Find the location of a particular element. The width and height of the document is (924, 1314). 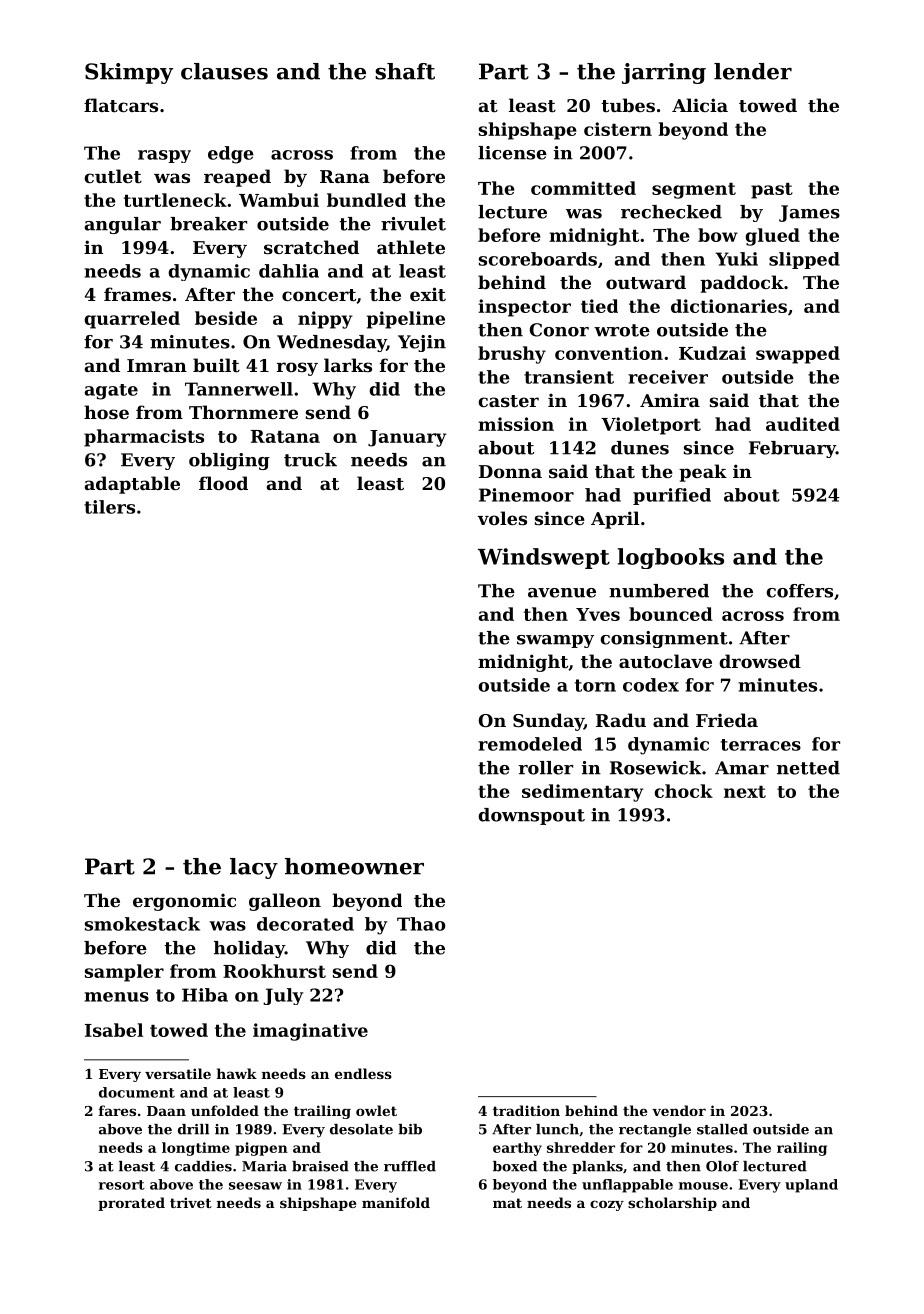

versatile is located at coordinates (178, 1073).
